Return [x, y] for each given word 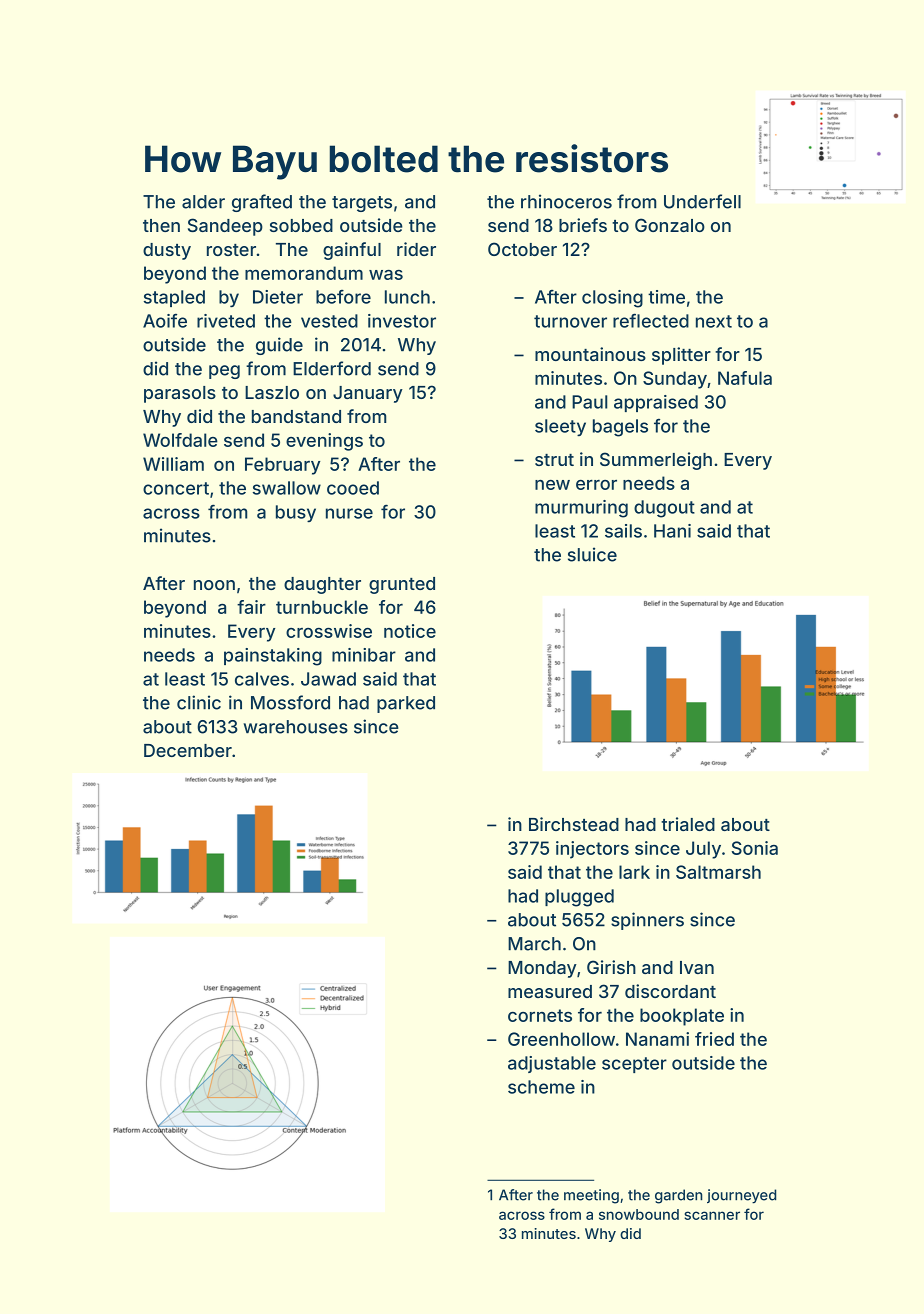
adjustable [552, 1064]
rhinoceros [566, 201]
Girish [611, 967]
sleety [560, 427]
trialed [688, 824]
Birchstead [574, 824]
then [161, 225]
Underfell [702, 201]
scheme [541, 1087]
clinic [199, 702]
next [714, 321]
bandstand [296, 416]
